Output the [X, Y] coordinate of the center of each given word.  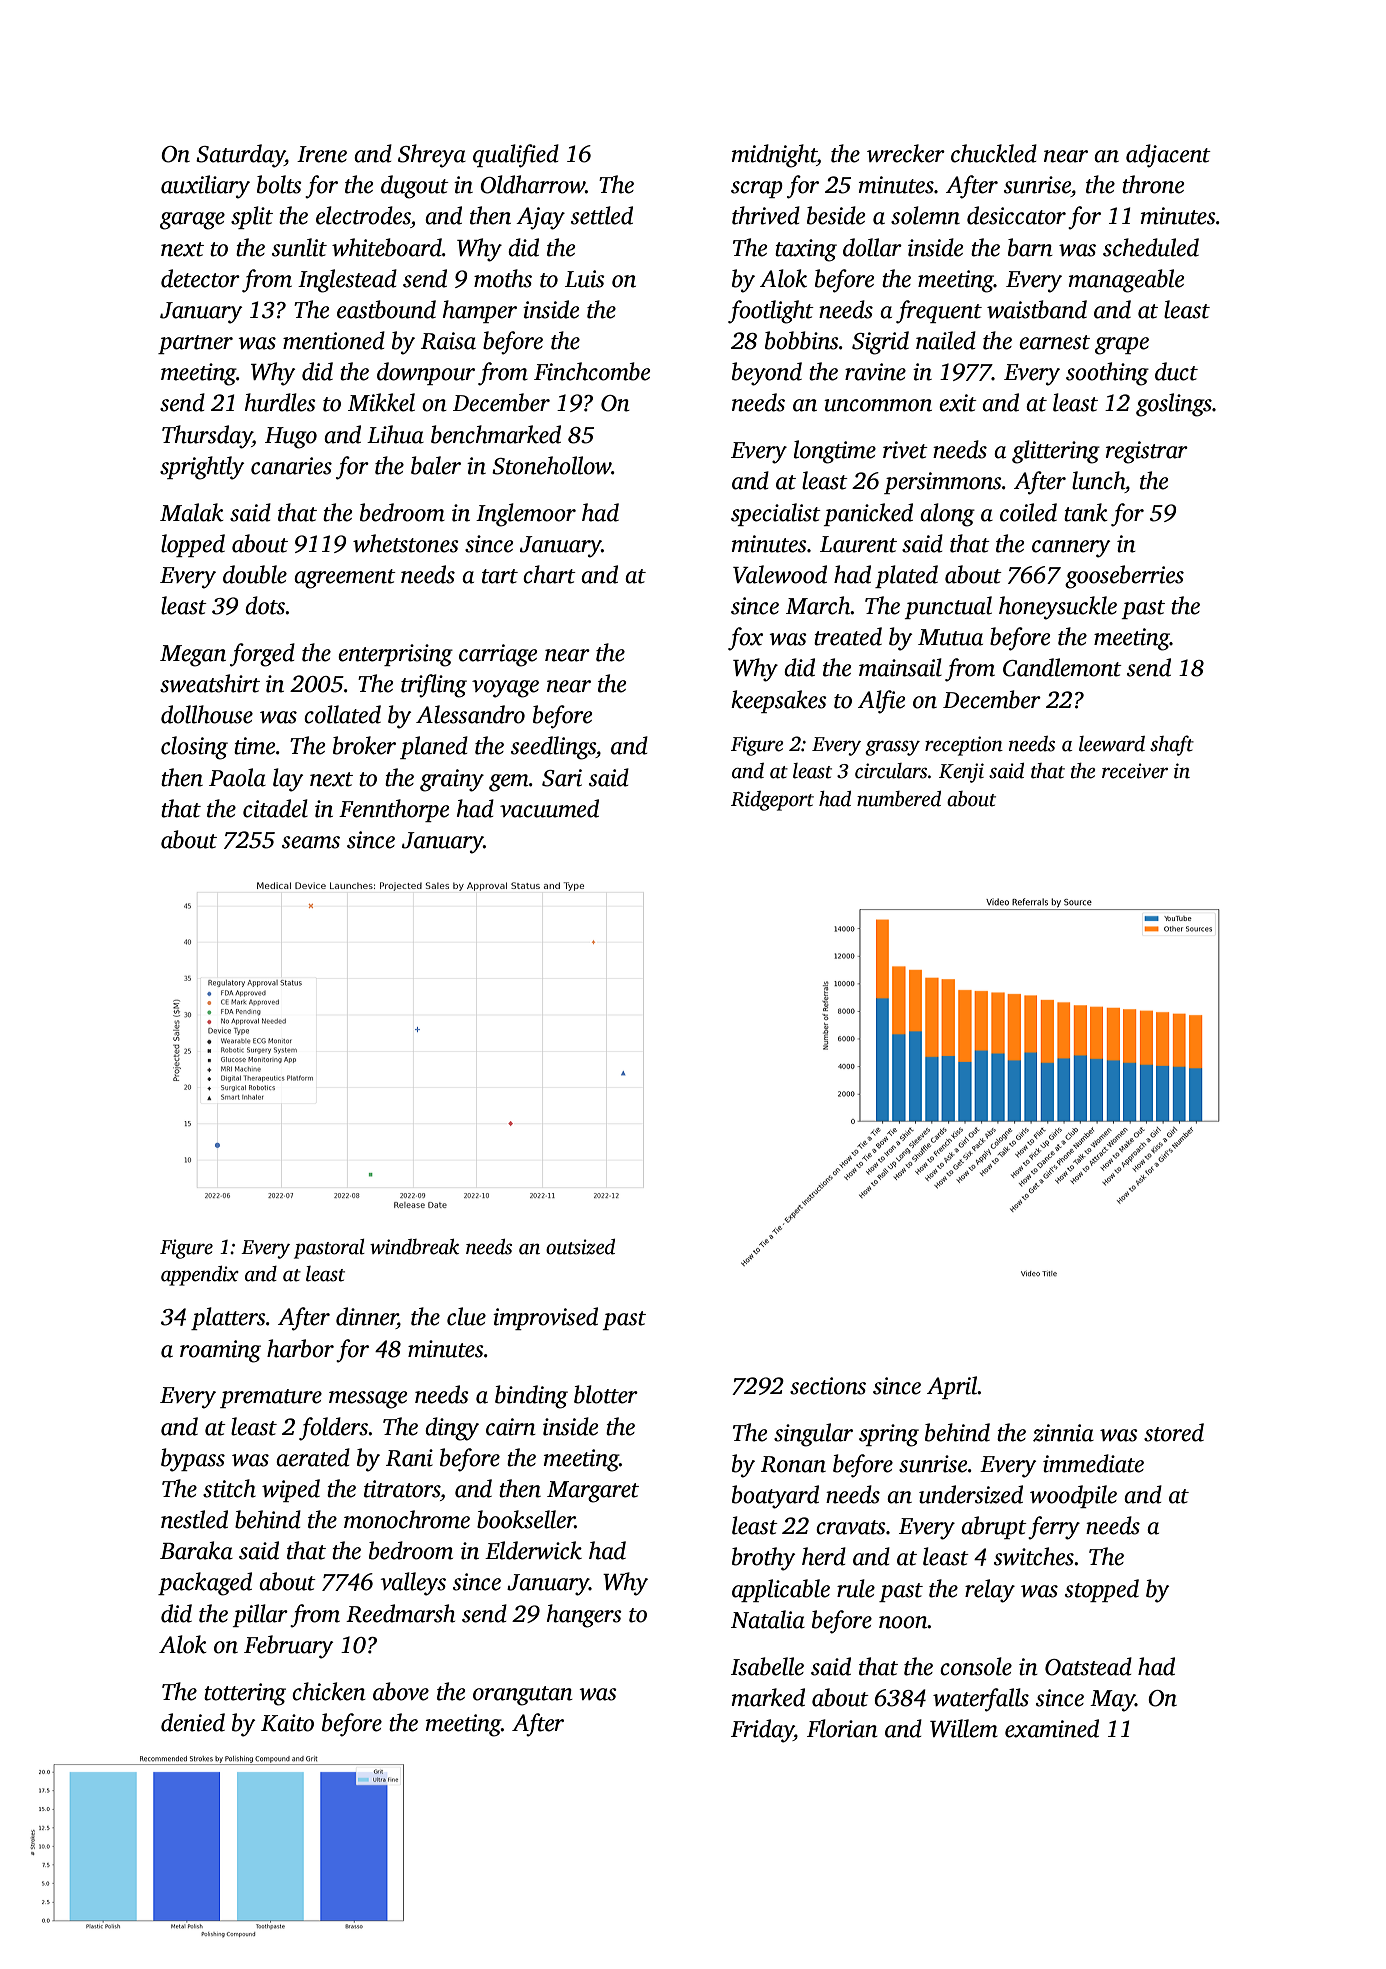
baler [436, 465]
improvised [545, 1318]
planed [434, 747]
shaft [1172, 745]
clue [466, 1316]
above [401, 1691]
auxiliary [205, 187]
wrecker [906, 153]
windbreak [414, 1247]
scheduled [1151, 247]
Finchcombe [592, 371]
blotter [606, 1394]
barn [1030, 247]
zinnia [1063, 1433]
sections [828, 1386]
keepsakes [779, 701]
